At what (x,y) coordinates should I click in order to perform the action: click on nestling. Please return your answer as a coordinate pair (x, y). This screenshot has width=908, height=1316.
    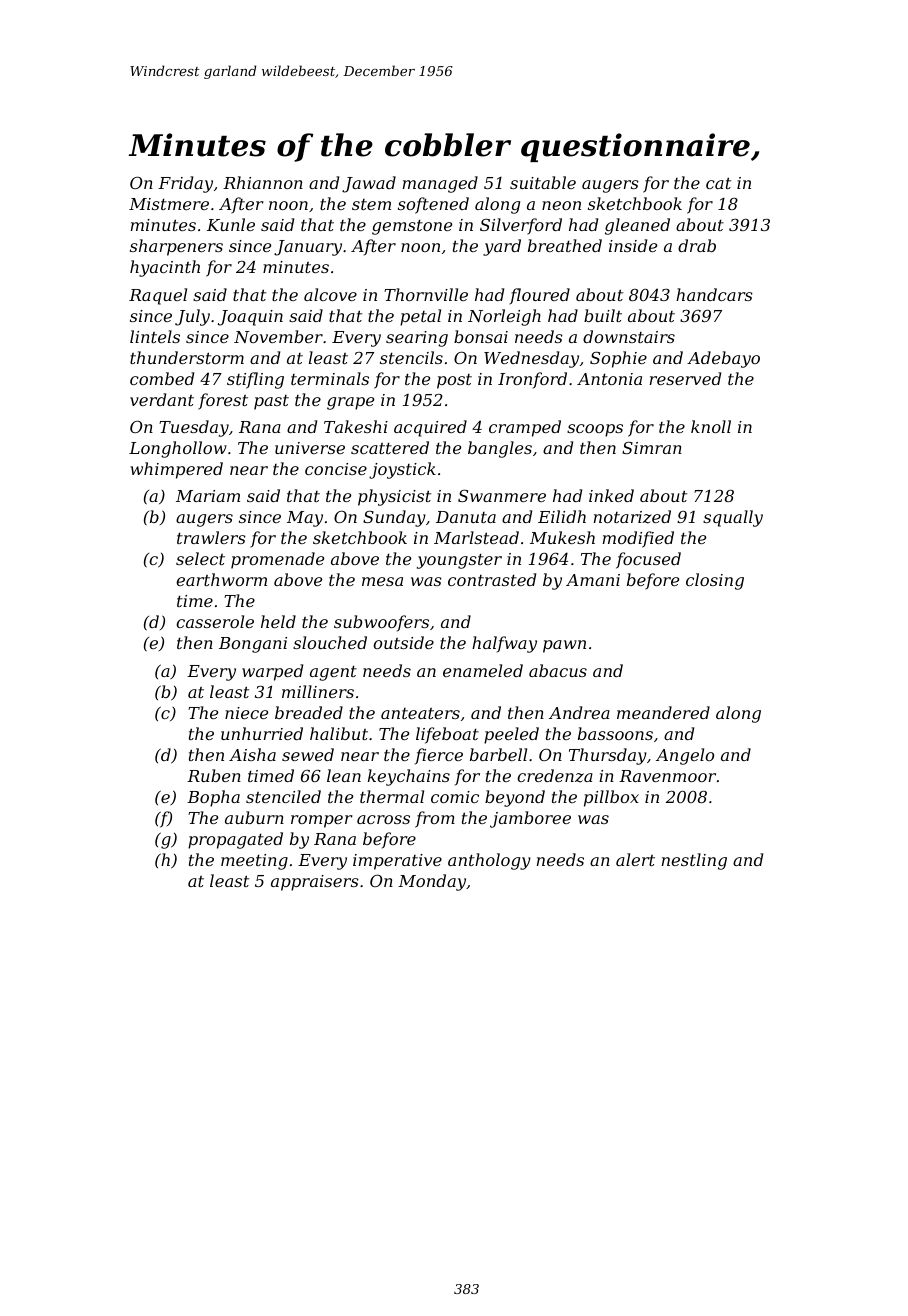
    Looking at the image, I should click on (694, 861).
